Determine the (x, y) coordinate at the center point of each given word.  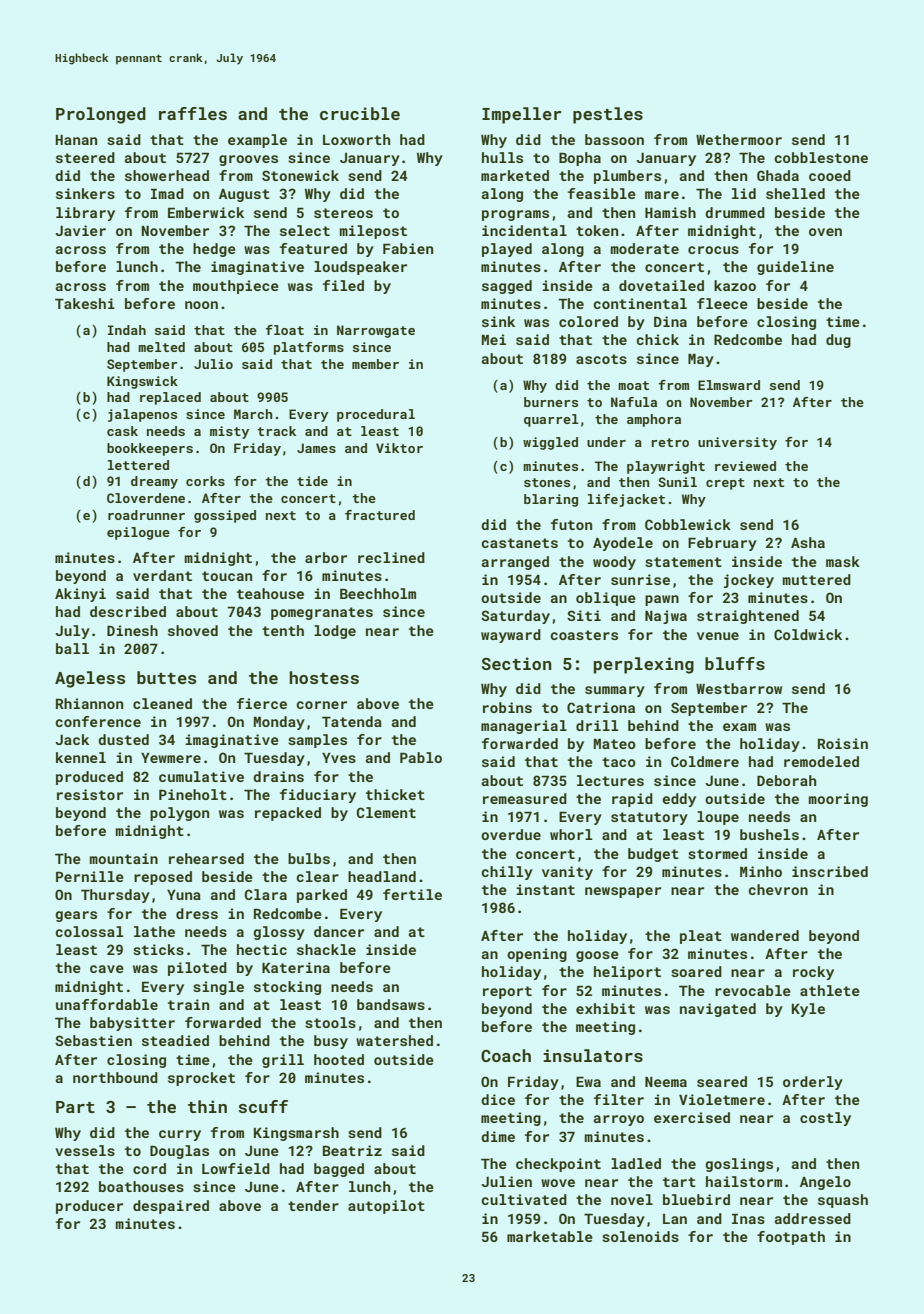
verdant (162, 575)
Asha (808, 542)
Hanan (76, 140)
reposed (163, 878)
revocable (753, 990)
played (507, 250)
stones (547, 482)
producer (89, 1207)
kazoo (735, 285)
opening (537, 955)
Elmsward (729, 385)
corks (205, 481)
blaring (551, 500)
